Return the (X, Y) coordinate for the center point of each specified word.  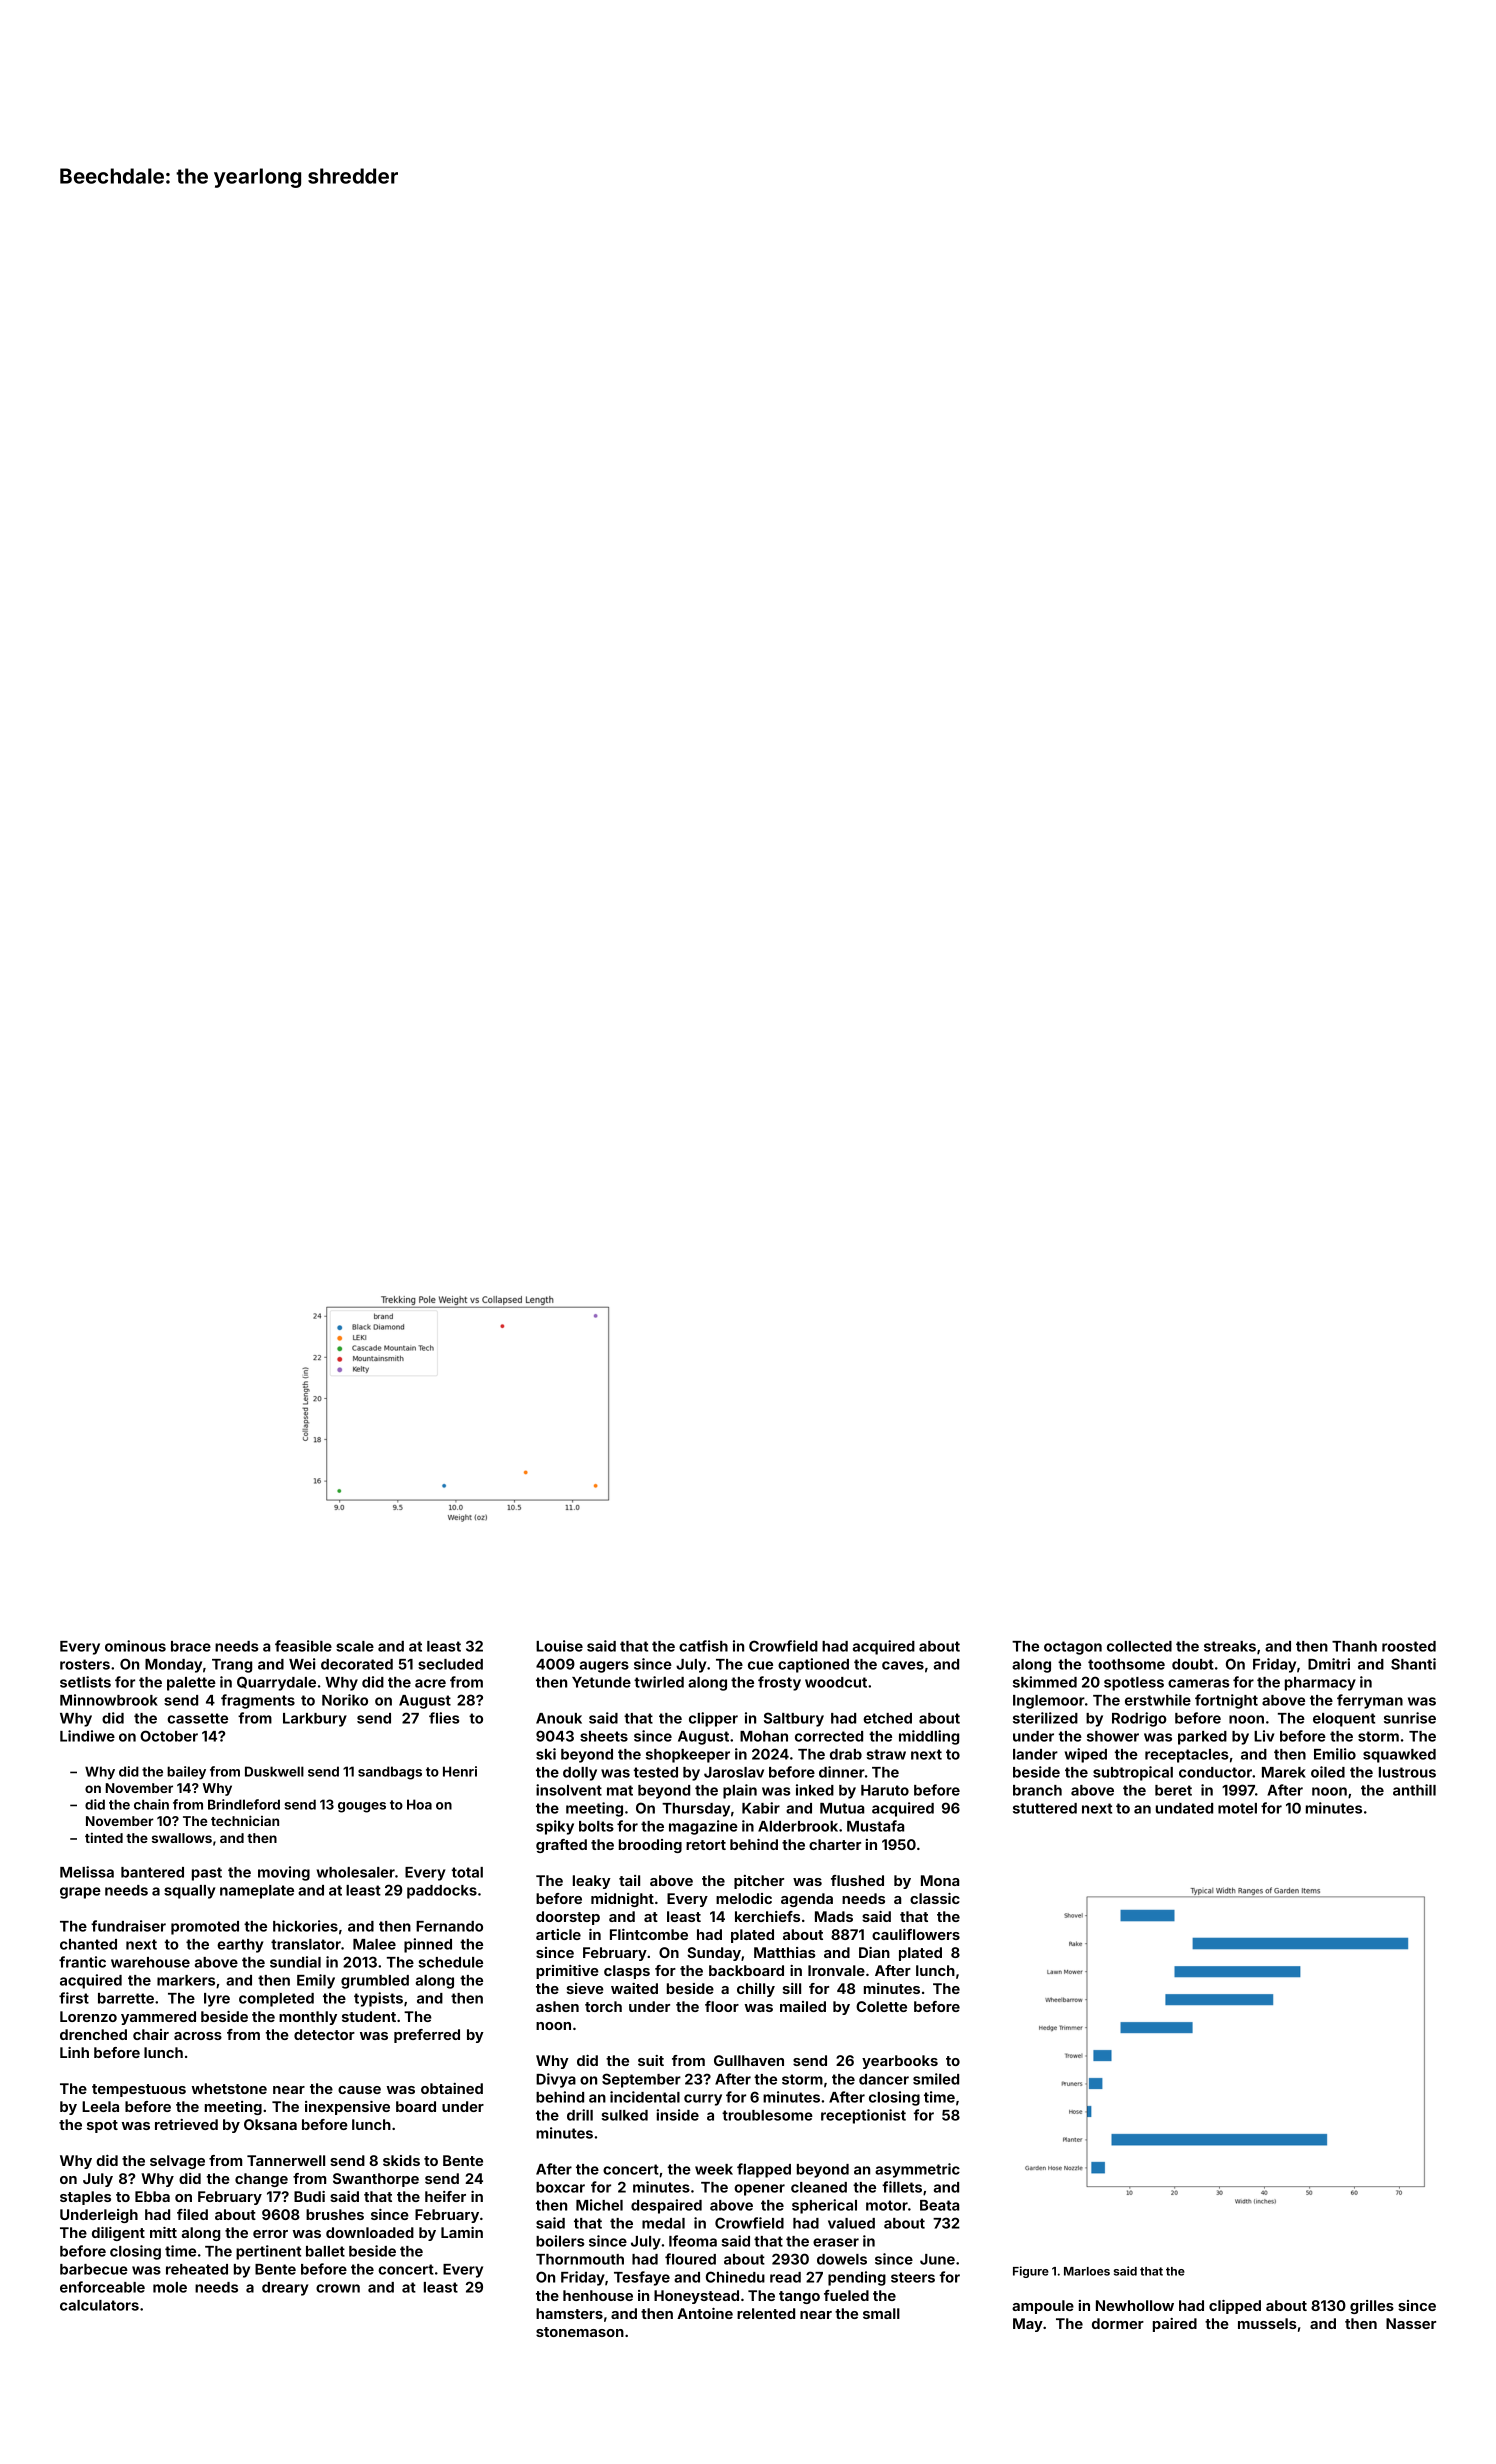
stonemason (580, 2332)
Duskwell (274, 1771)
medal (663, 2223)
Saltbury (794, 1719)
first (74, 1998)
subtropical (1133, 1773)
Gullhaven (749, 2060)
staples (85, 2198)
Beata (939, 2205)
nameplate (257, 1892)
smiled (936, 2079)
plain (740, 1791)
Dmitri (1329, 1664)
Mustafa (875, 1826)
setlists (85, 1682)
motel (1237, 1808)
